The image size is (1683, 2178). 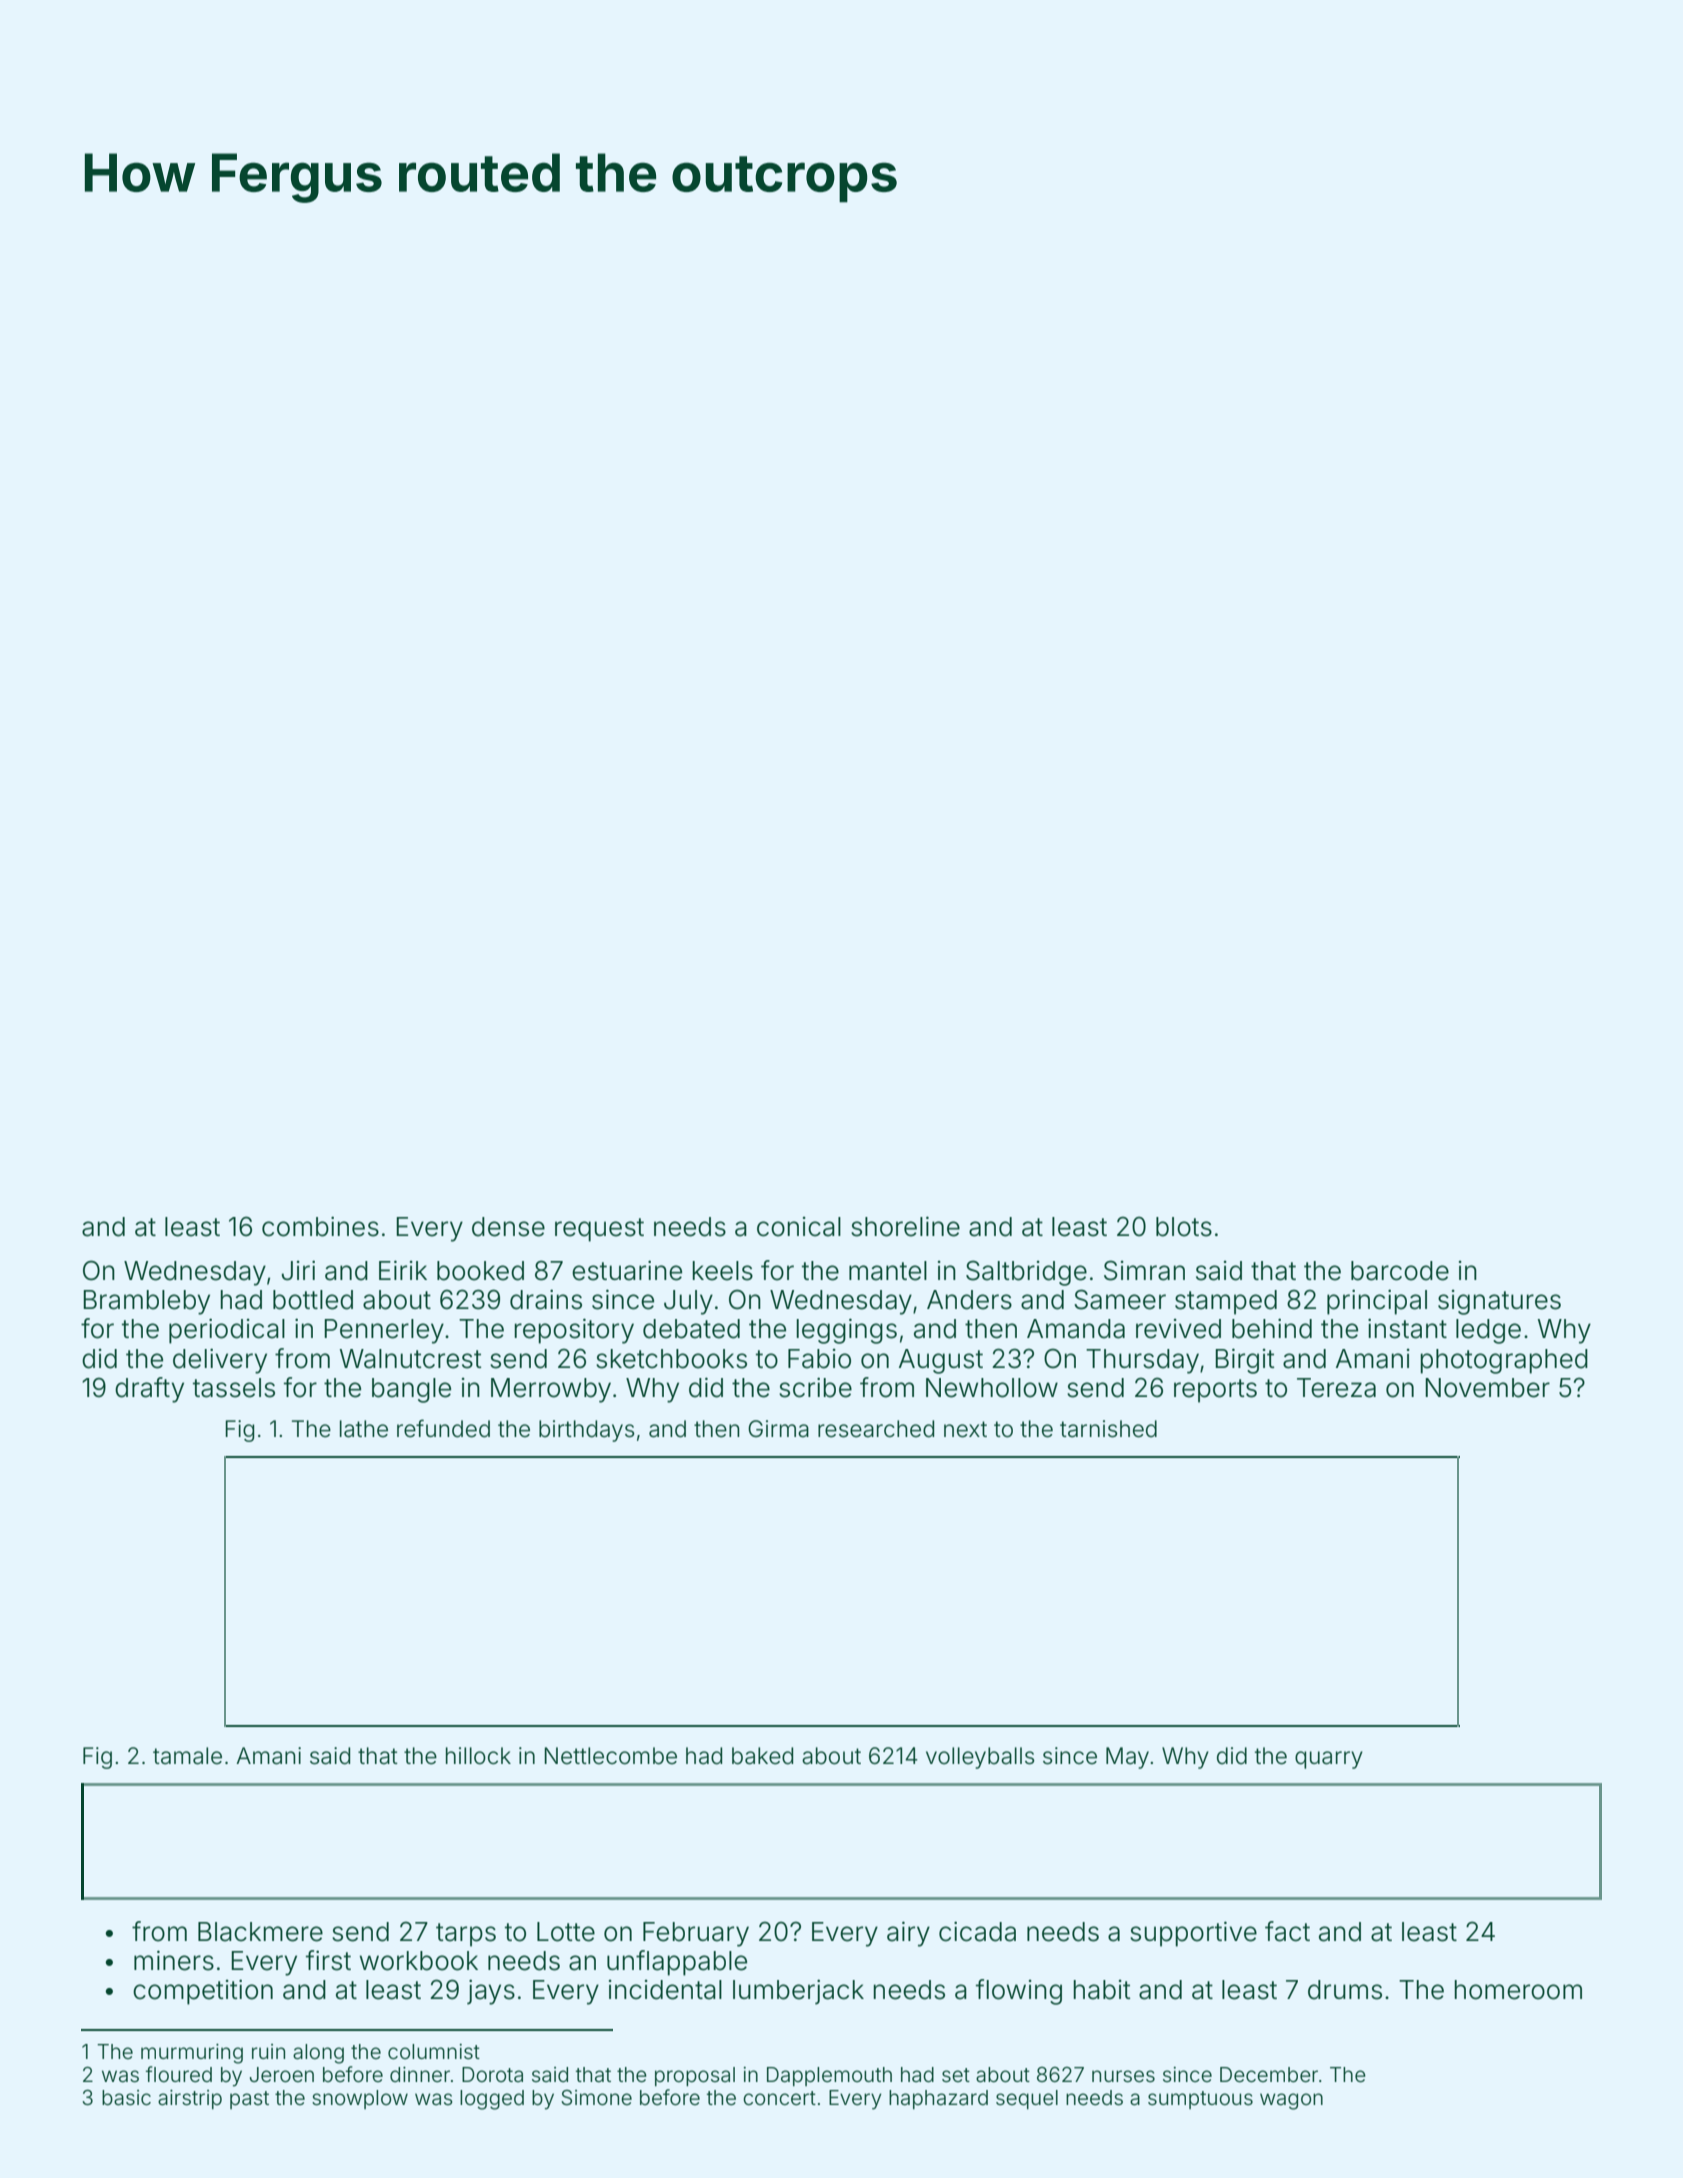 I want to click on wagon, so click(x=1291, y=2101).
